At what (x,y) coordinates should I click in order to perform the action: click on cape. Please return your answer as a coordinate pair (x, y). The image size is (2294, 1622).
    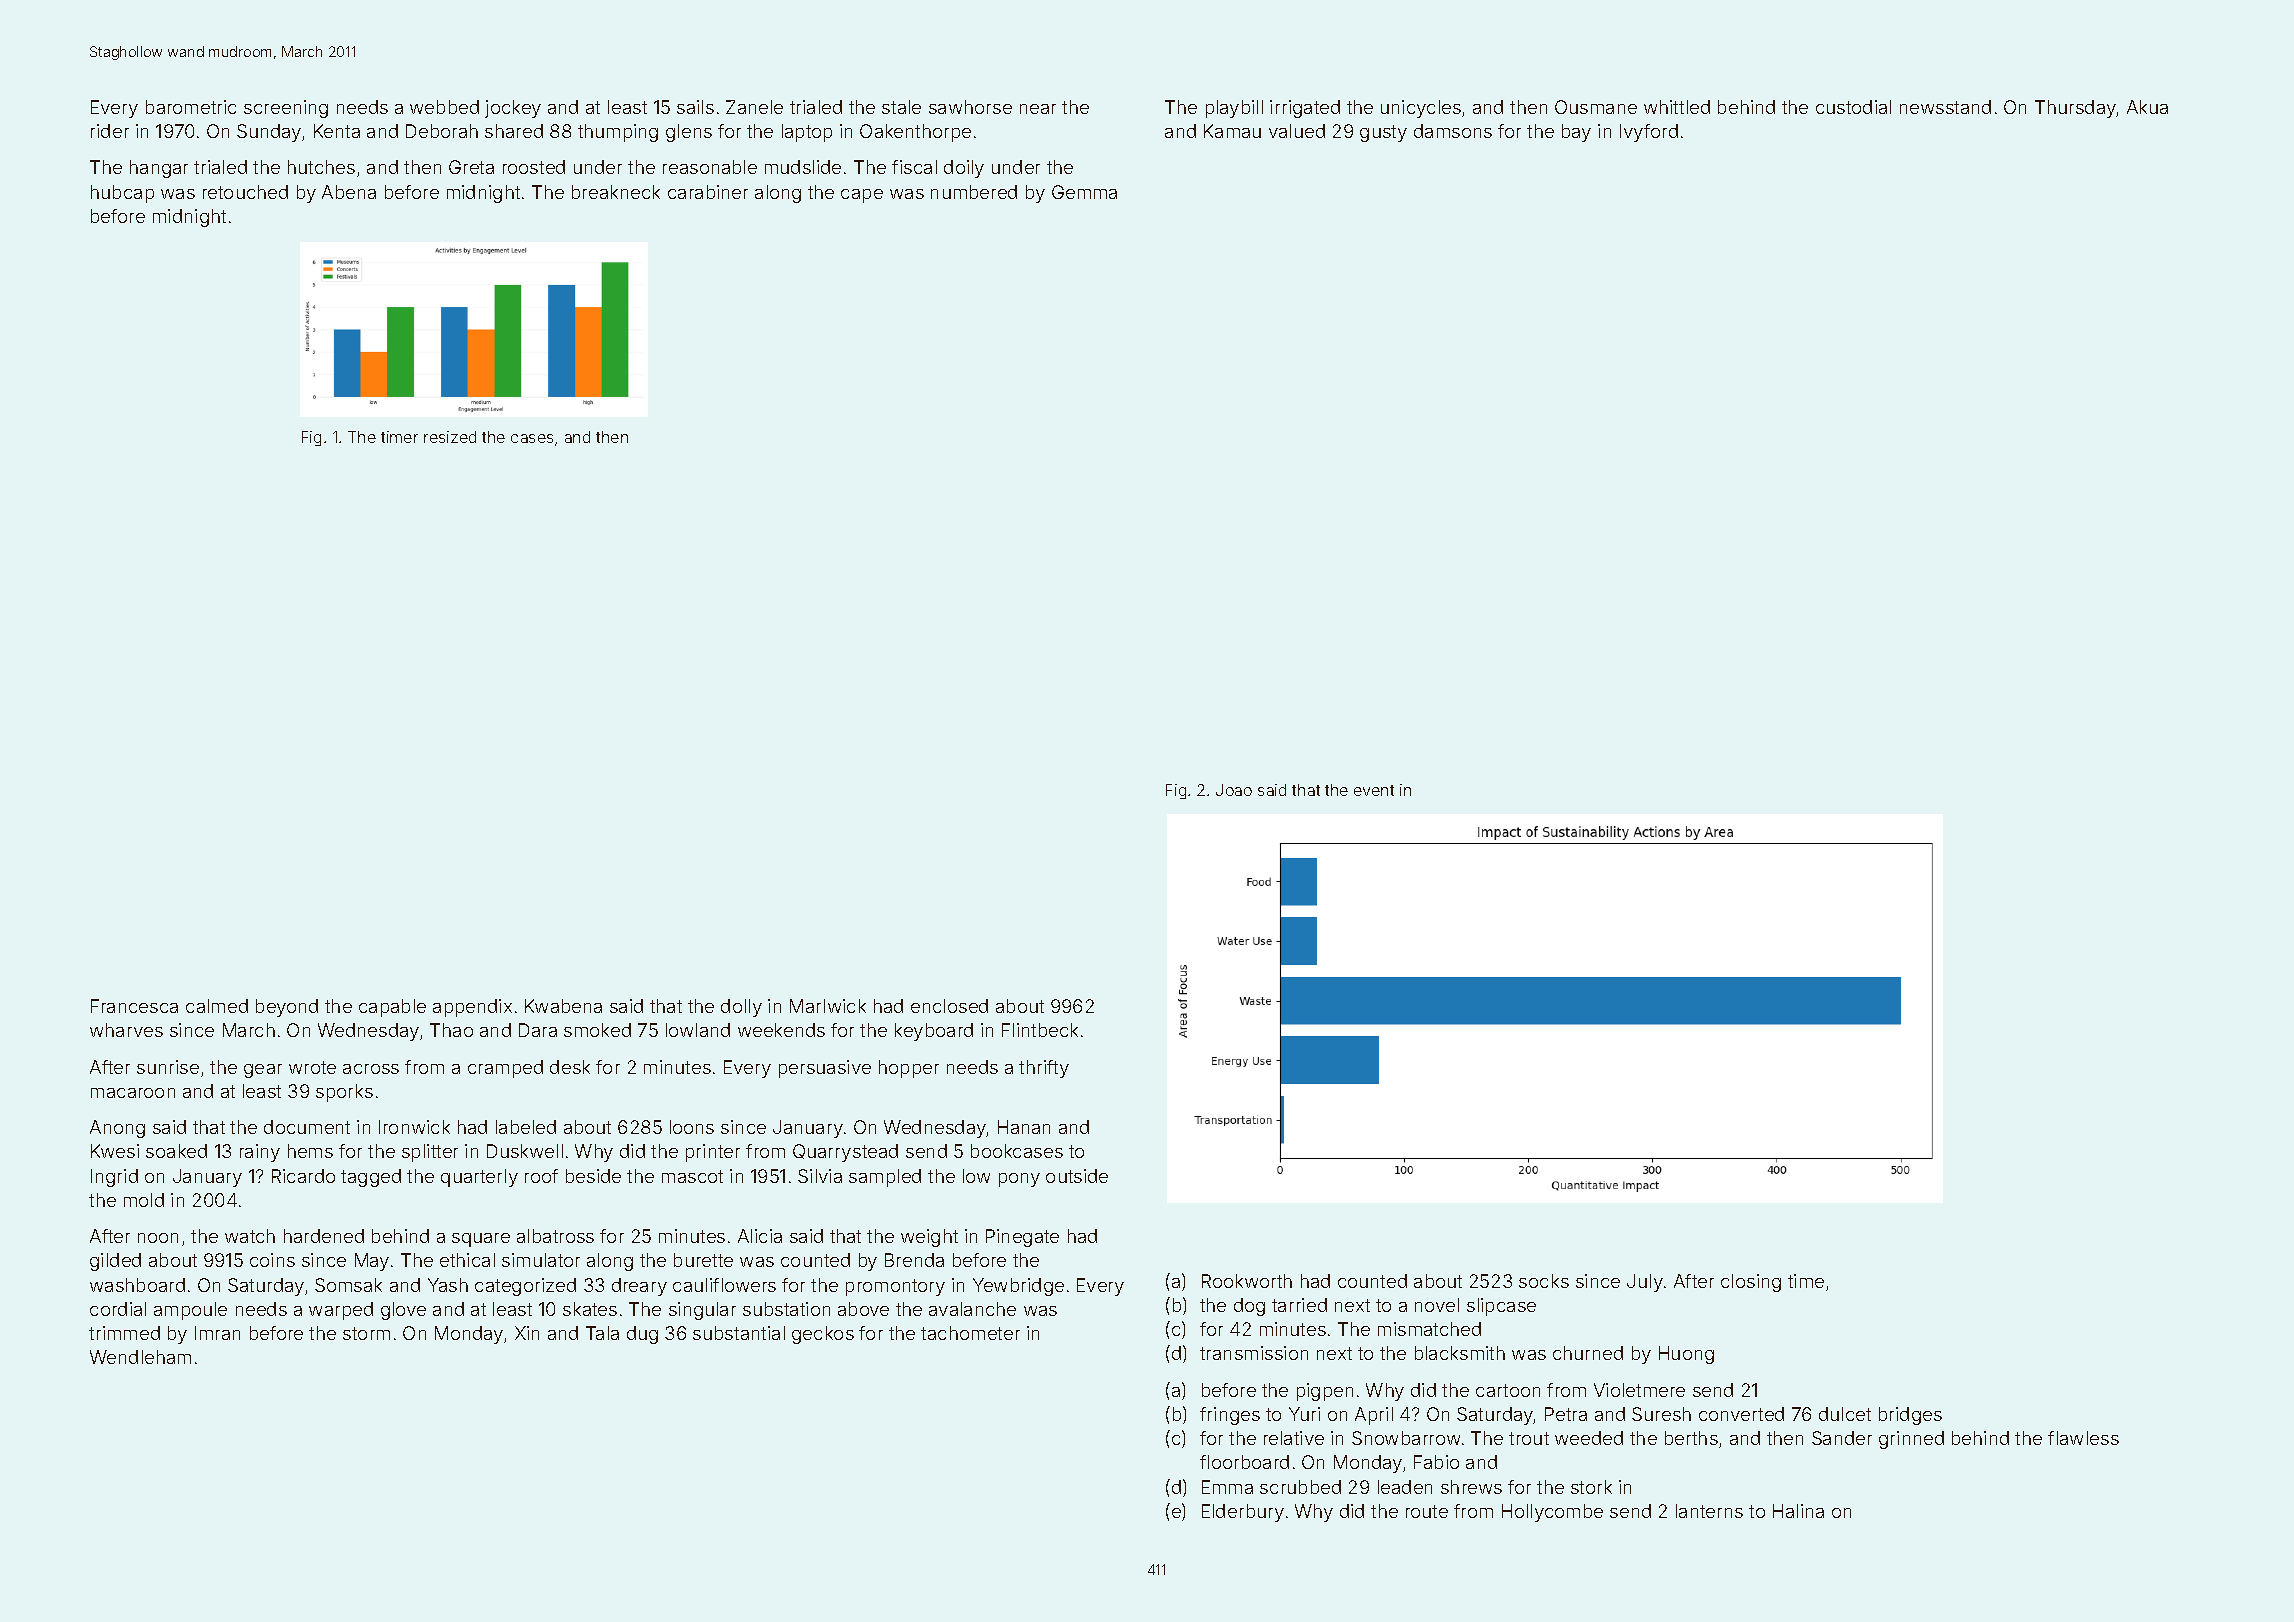
    Looking at the image, I should click on (862, 196).
